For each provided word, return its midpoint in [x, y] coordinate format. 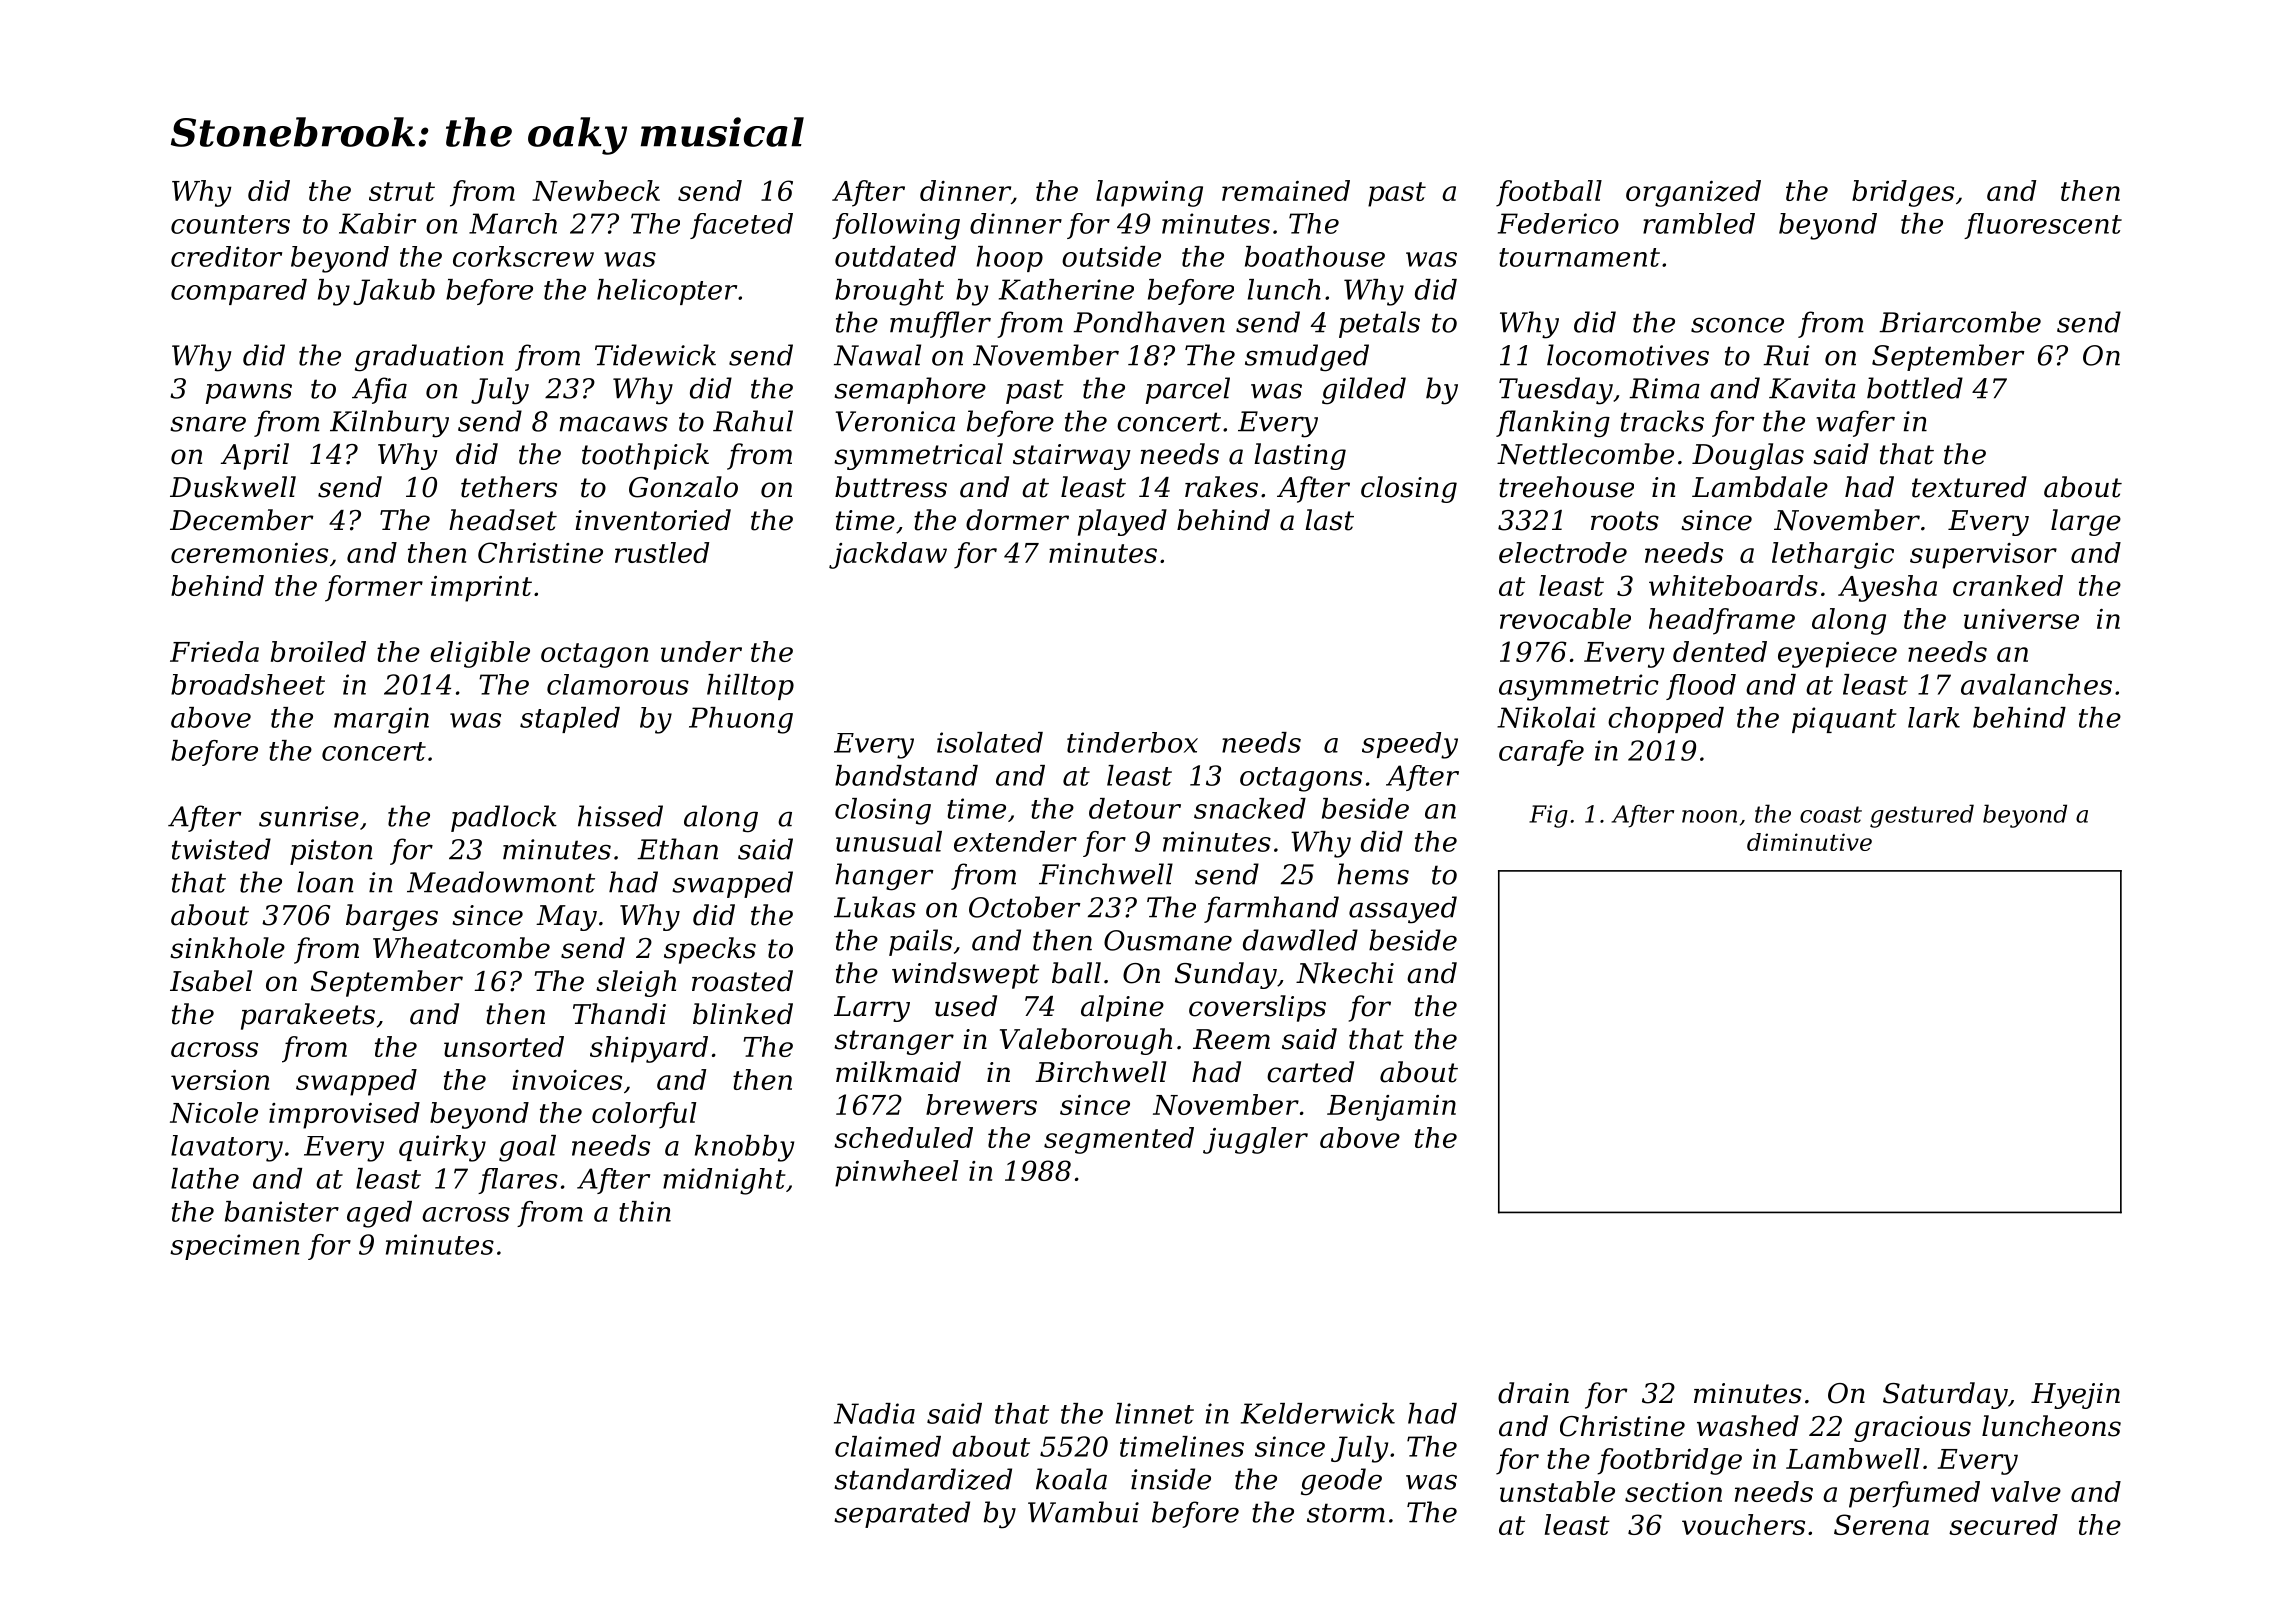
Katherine [1066, 289]
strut [402, 191]
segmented [1119, 1140]
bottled [1915, 388]
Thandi [619, 1014]
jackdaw [888, 555]
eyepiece [1837, 655]
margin [381, 720]
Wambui [1083, 1512]
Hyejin [2075, 1396]
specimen [235, 1247]
